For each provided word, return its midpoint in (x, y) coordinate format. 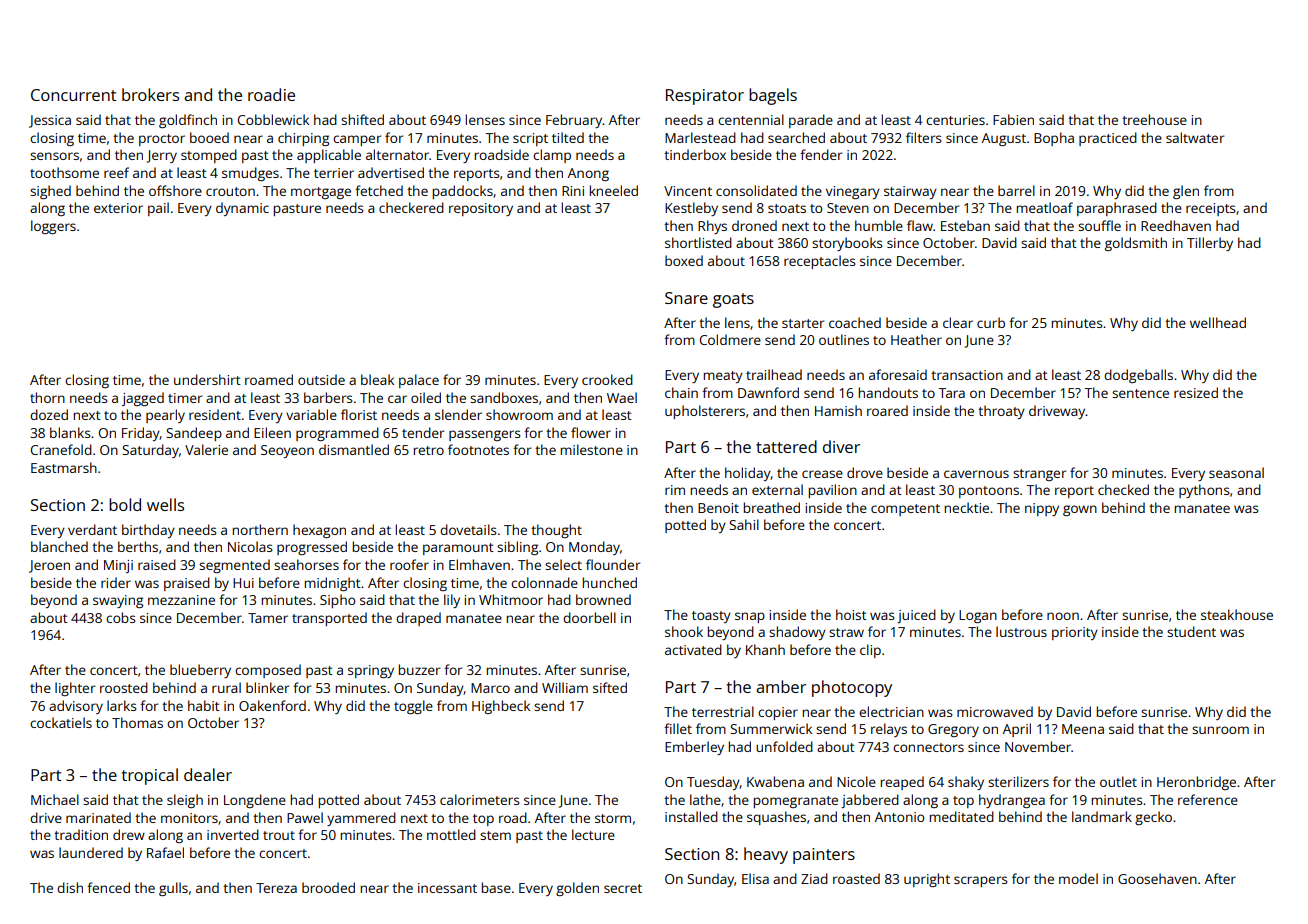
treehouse (1154, 119)
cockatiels (61, 722)
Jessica (50, 121)
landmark (1102, 816)
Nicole (856, 781)
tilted (568, 137)
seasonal (1236, 472)
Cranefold (61, 449)
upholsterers (705, 412)
